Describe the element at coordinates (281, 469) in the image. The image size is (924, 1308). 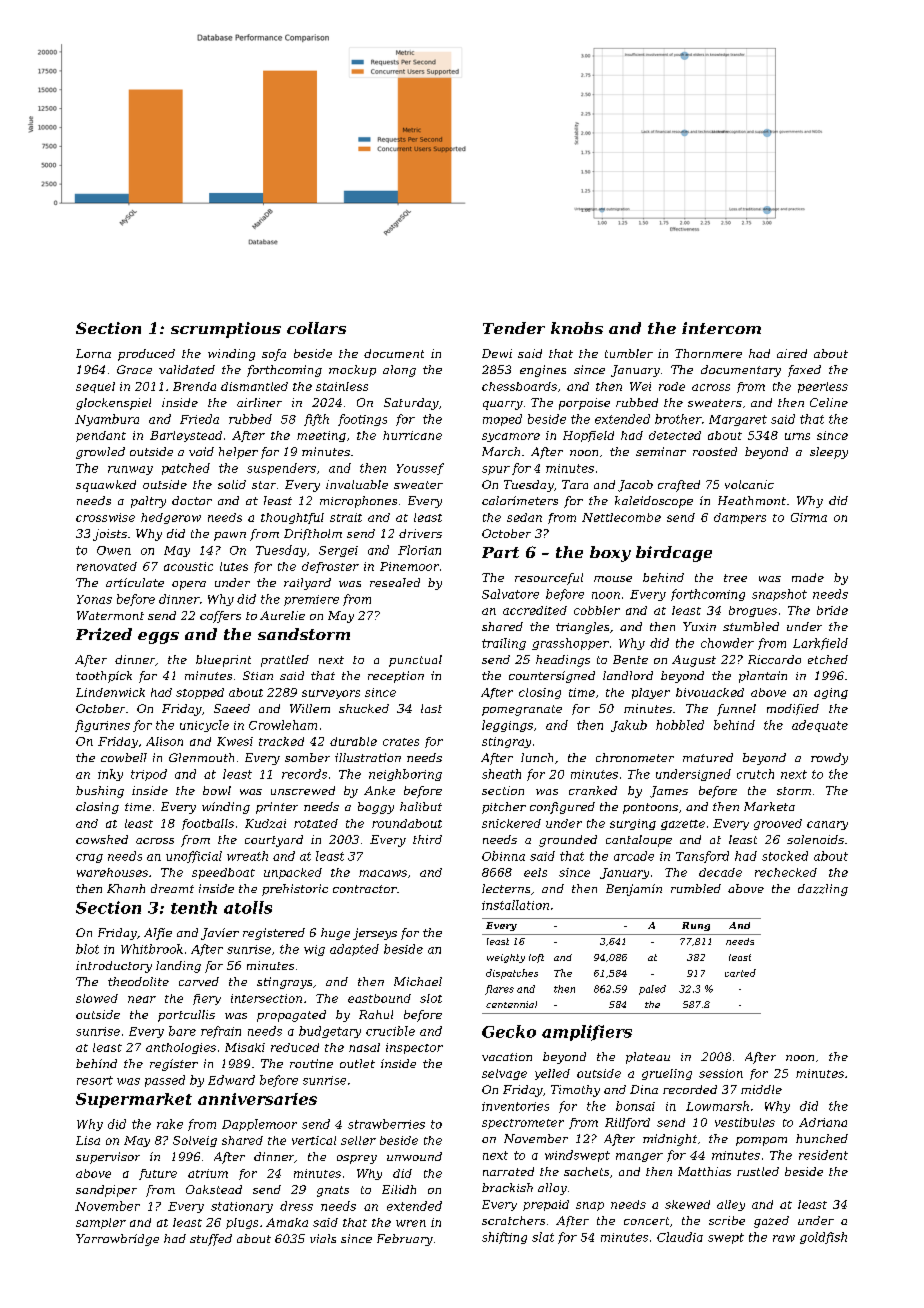
I see `suspenders` at that location.
